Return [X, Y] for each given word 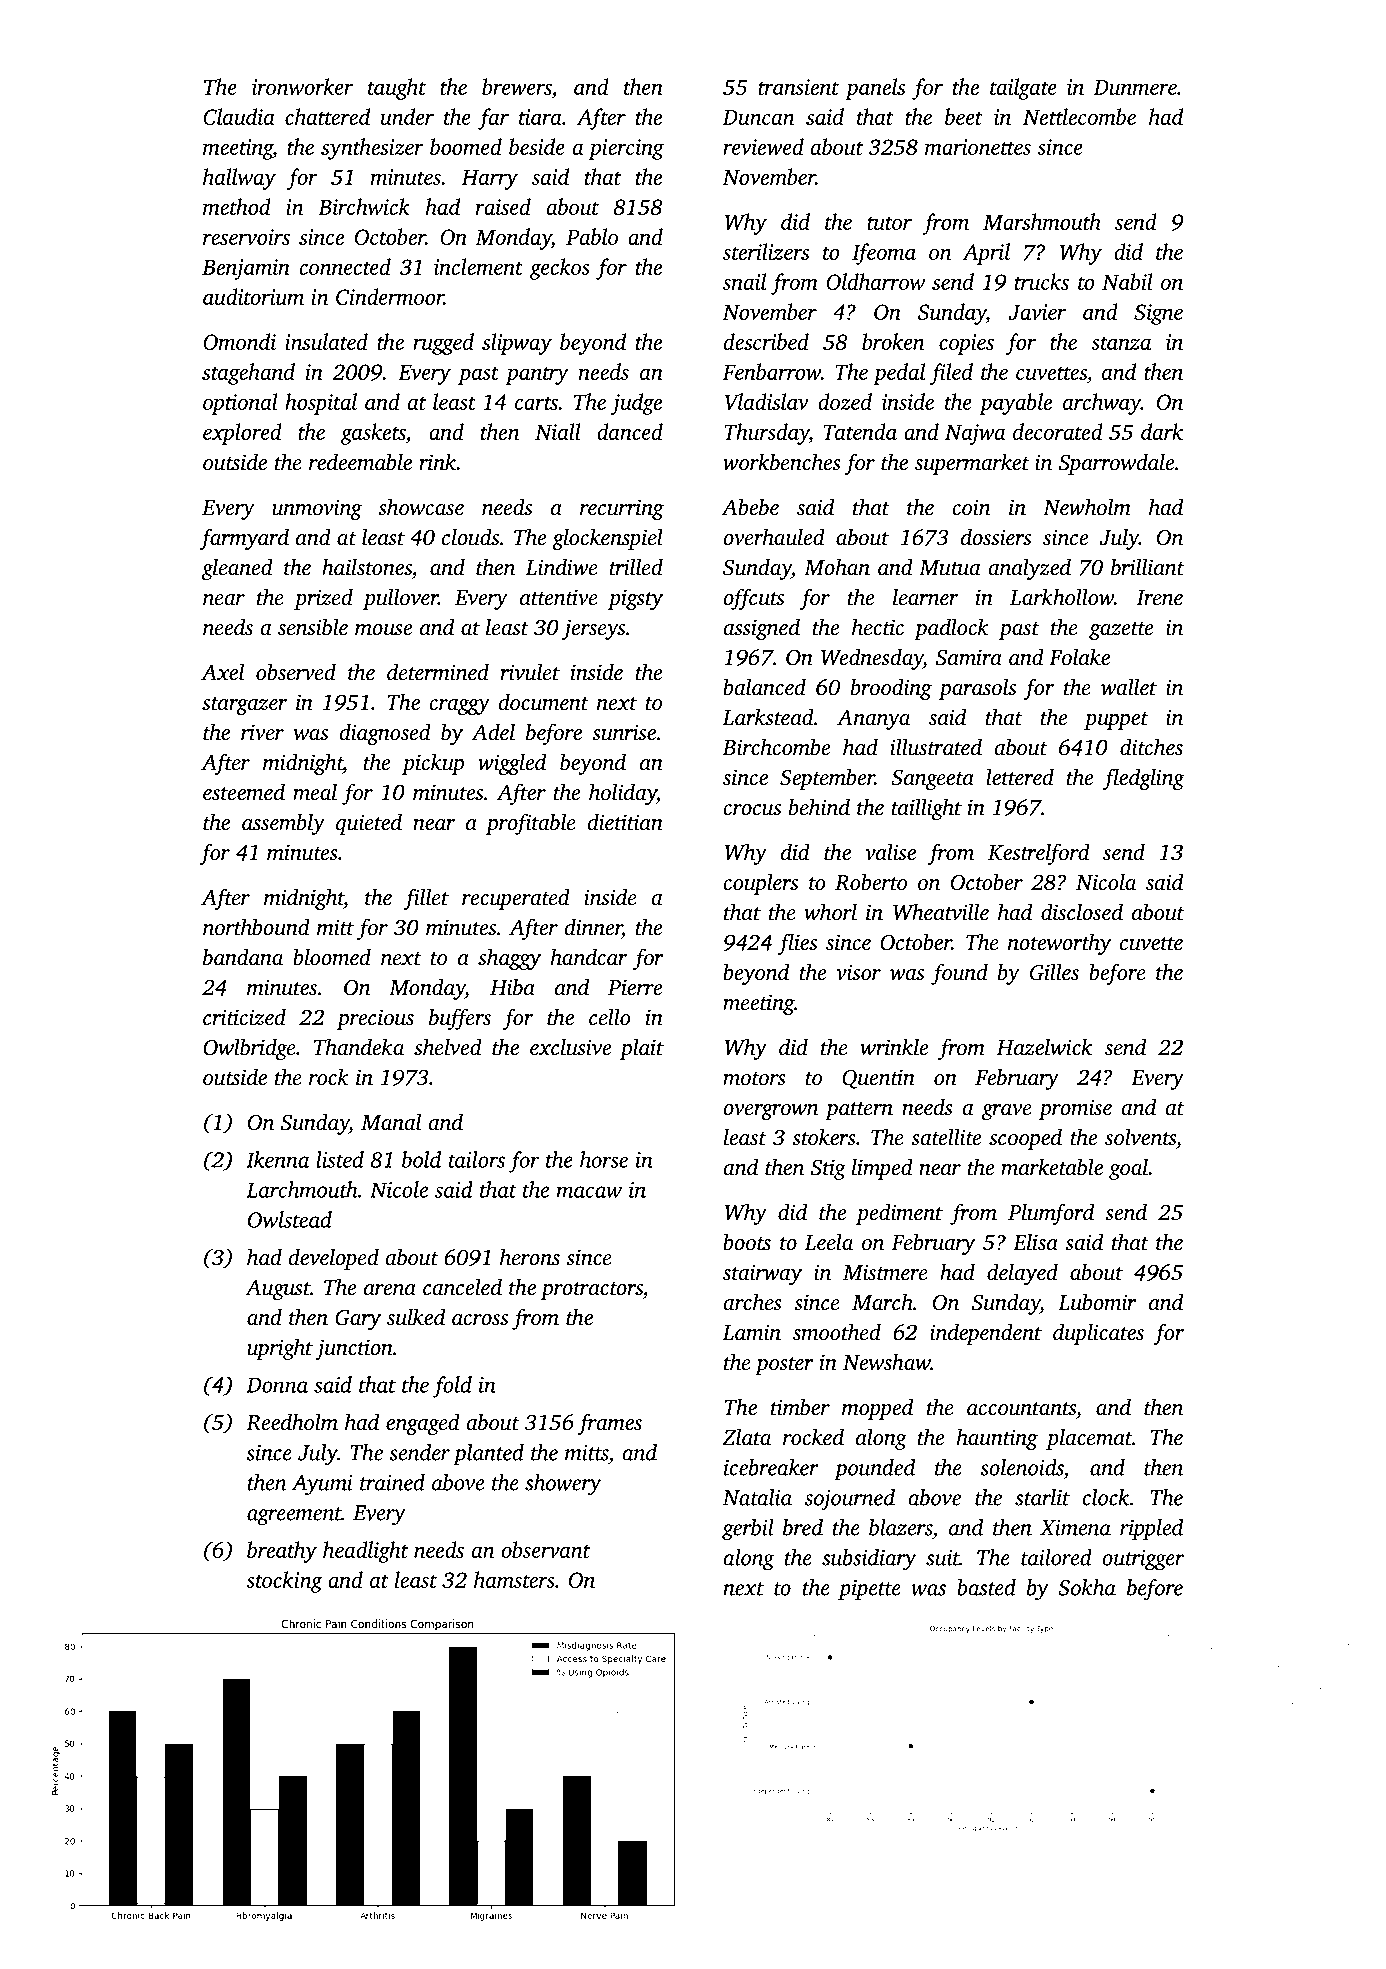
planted [488, 1454]
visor [858, 972]
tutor [889, 223]
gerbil [748, 1530]
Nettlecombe [1079, 116]
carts [536, 403]
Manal [391, 1122]
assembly [283, 824]
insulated [326, 341]
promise [1075, 1109]
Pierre [635, 987]
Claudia [239, 116]
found [959, 974]
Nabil [1127, 281]
